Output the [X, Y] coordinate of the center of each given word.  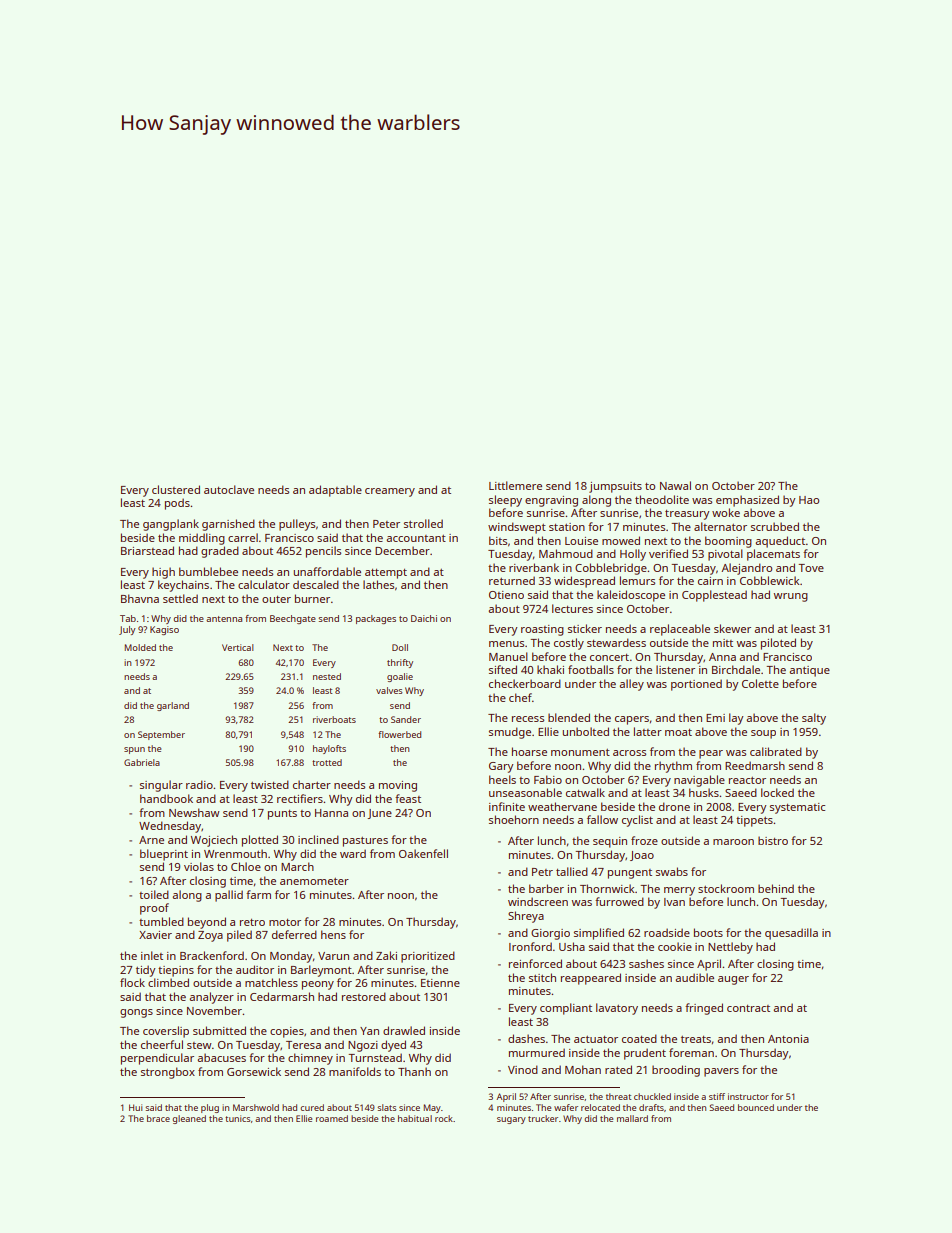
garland [173, 706]
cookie [675, 946]
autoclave [229, 489]
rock [444, 1118]
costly [569, 644]
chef [520, 697]
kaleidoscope [631, 596]
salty [814, 719]
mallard [632, 1118]
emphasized [747, 501]
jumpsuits [615, 487]
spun [134, 750]
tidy [145, 971]
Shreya [526, 917]
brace [158, 1118]
